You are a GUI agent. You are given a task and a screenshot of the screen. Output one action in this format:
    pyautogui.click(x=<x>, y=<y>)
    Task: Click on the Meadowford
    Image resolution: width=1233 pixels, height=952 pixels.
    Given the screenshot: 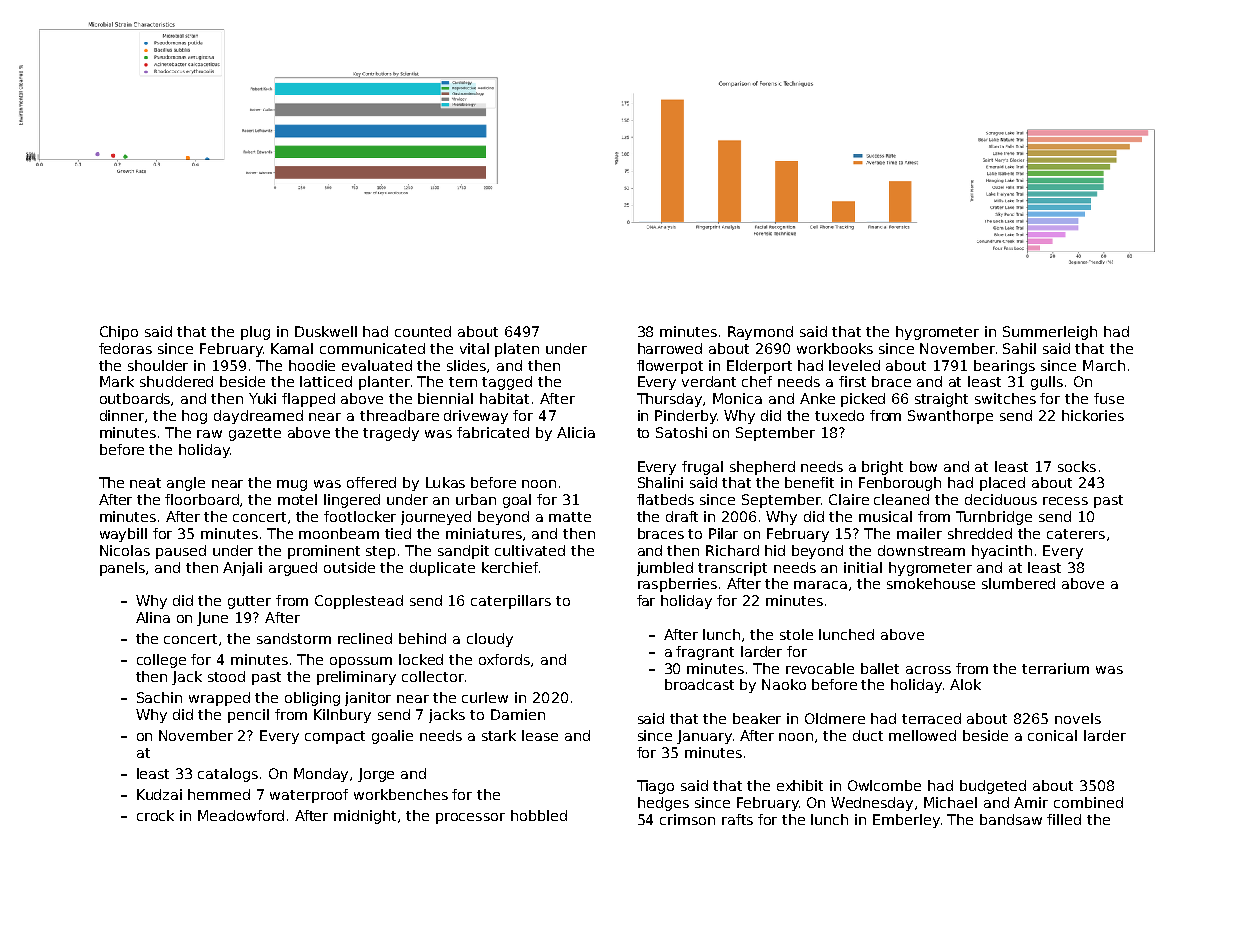 What is the action you would take?
    pyautogui.click(x=241, y=815)
